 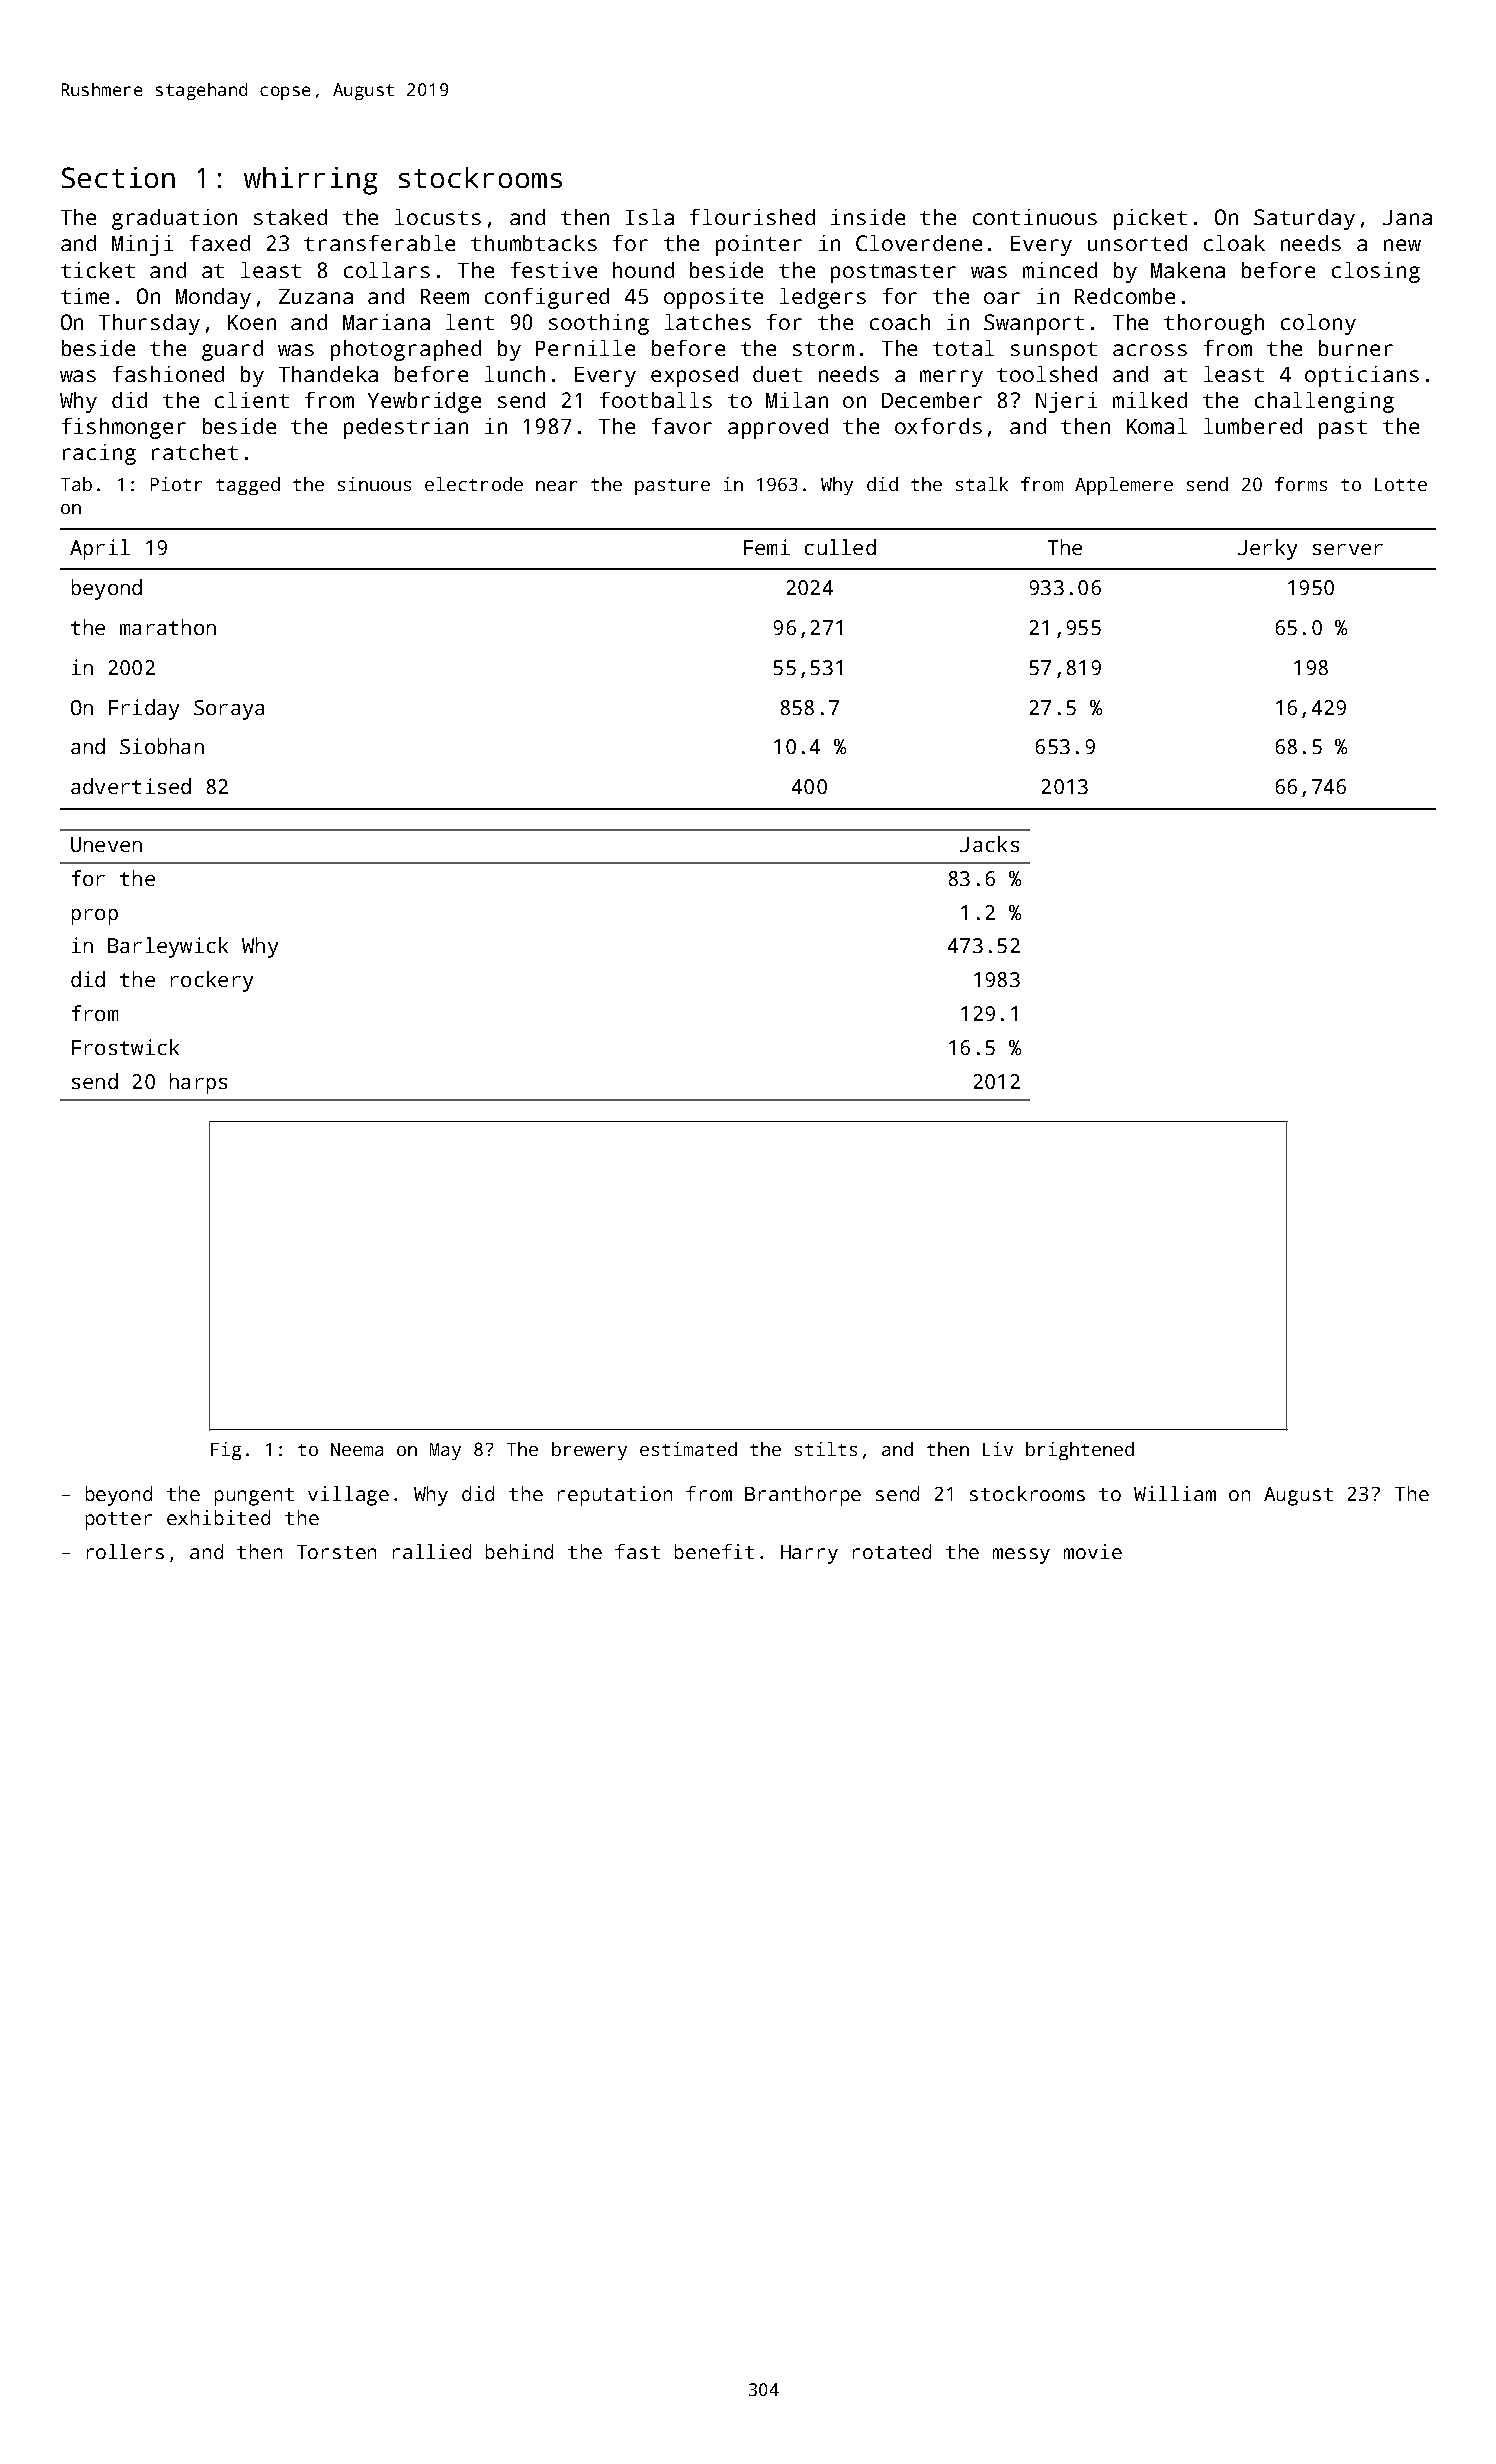 I want to click on Femi, so click(x=767, y=547).
